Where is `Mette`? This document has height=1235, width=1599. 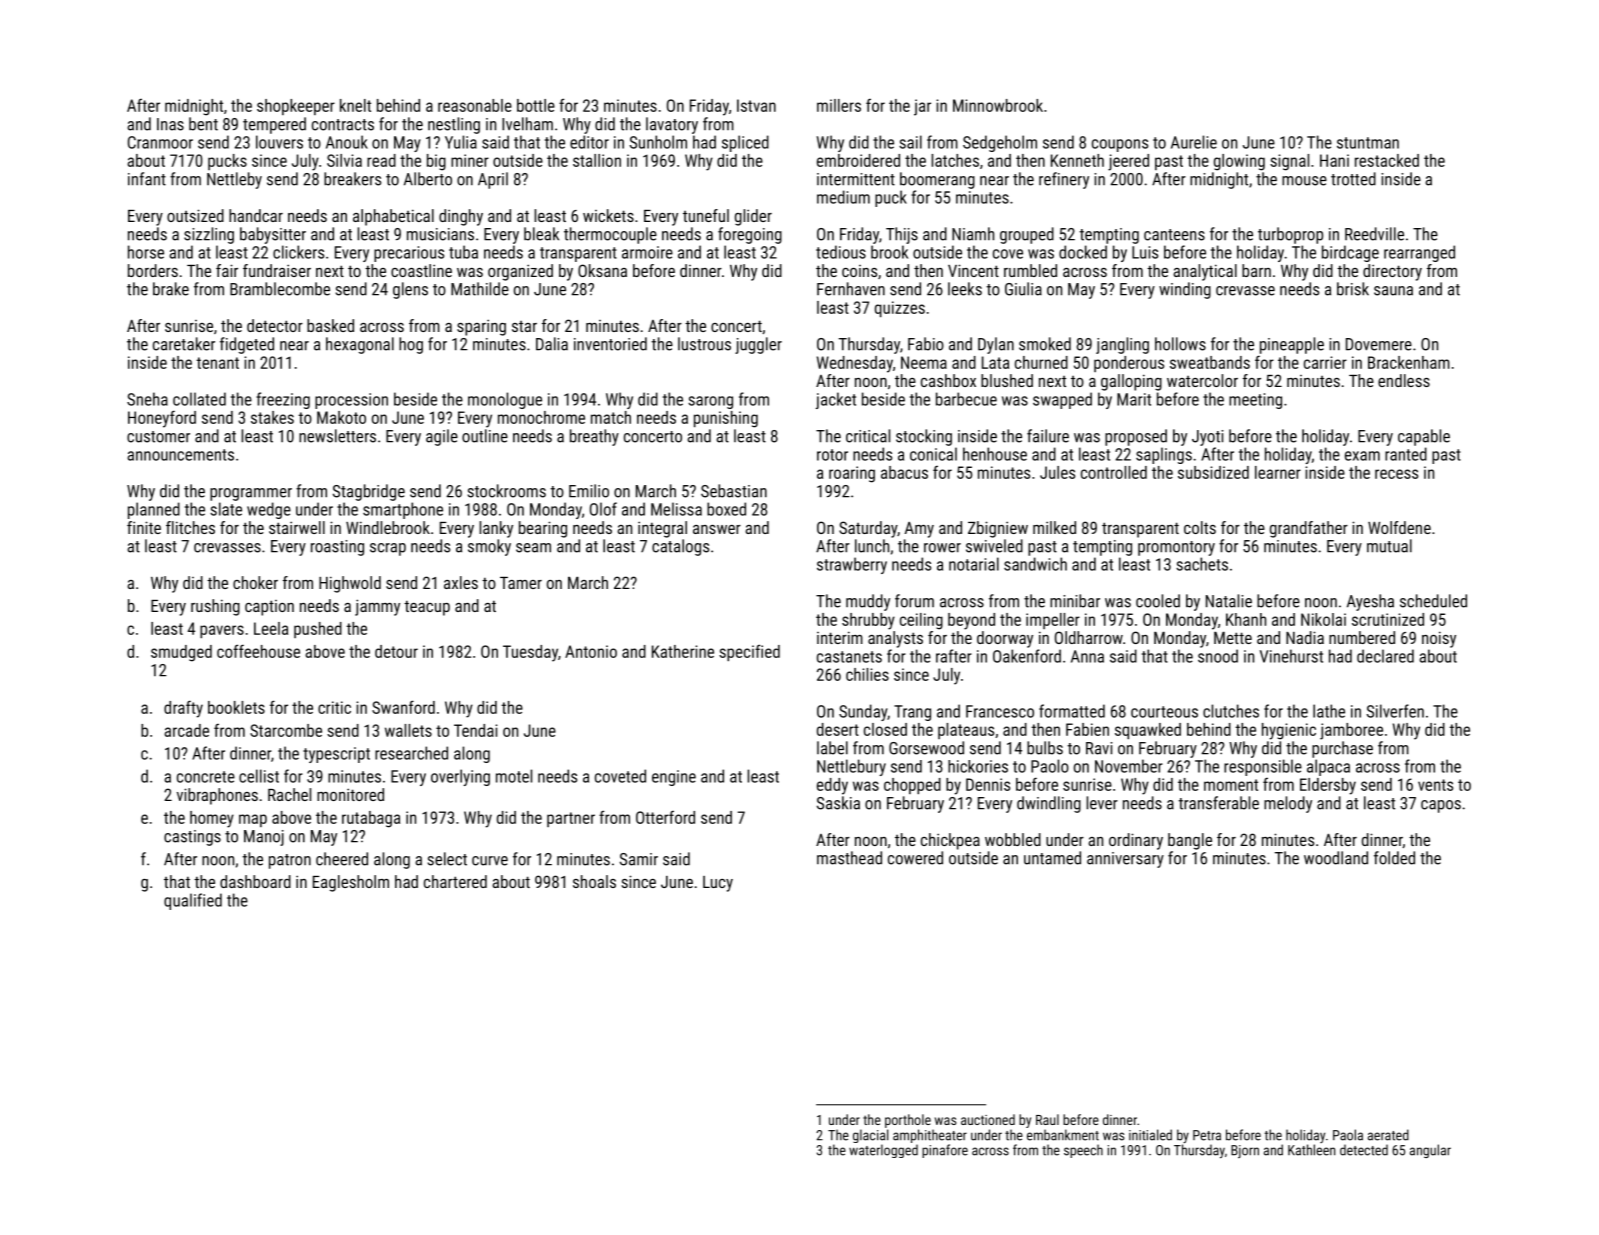
Mette is located at coordinates (1233, 638).
